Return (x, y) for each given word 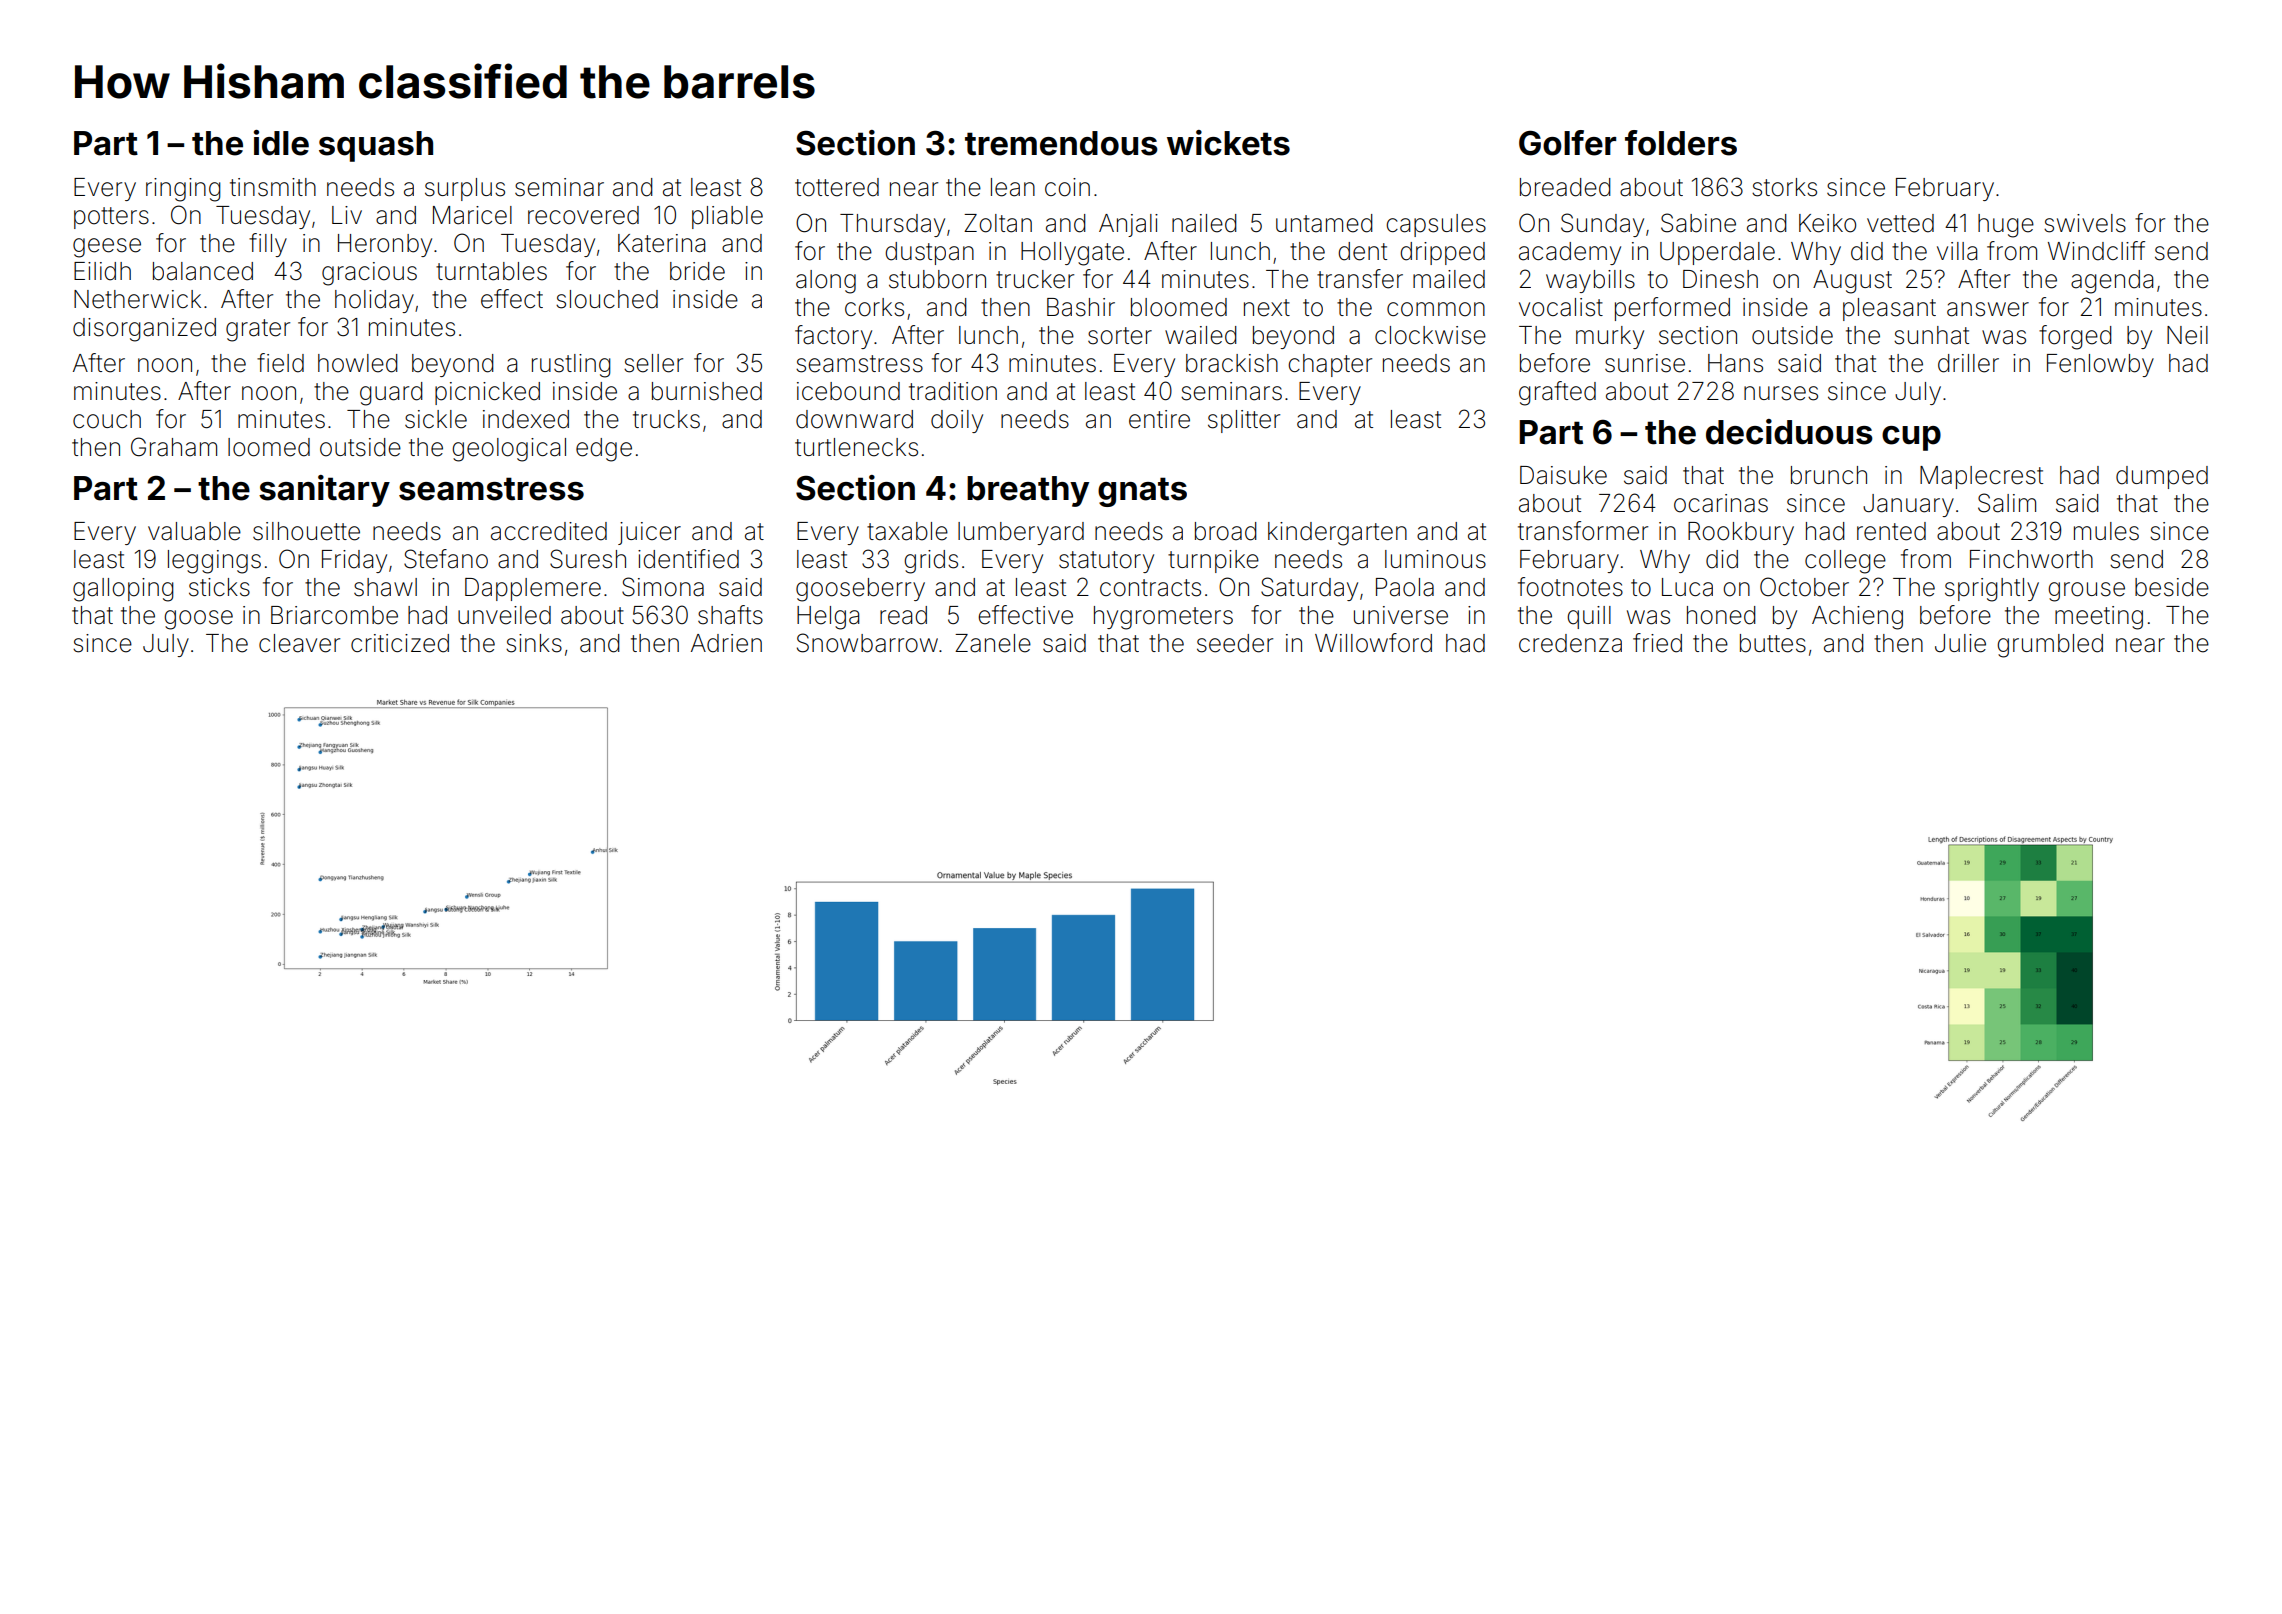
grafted (1557, 393)
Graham (174, 447)
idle (281, 143)
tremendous (1061, 143)
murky (1610, 337)
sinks (534, 643)
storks (1784, 187)
